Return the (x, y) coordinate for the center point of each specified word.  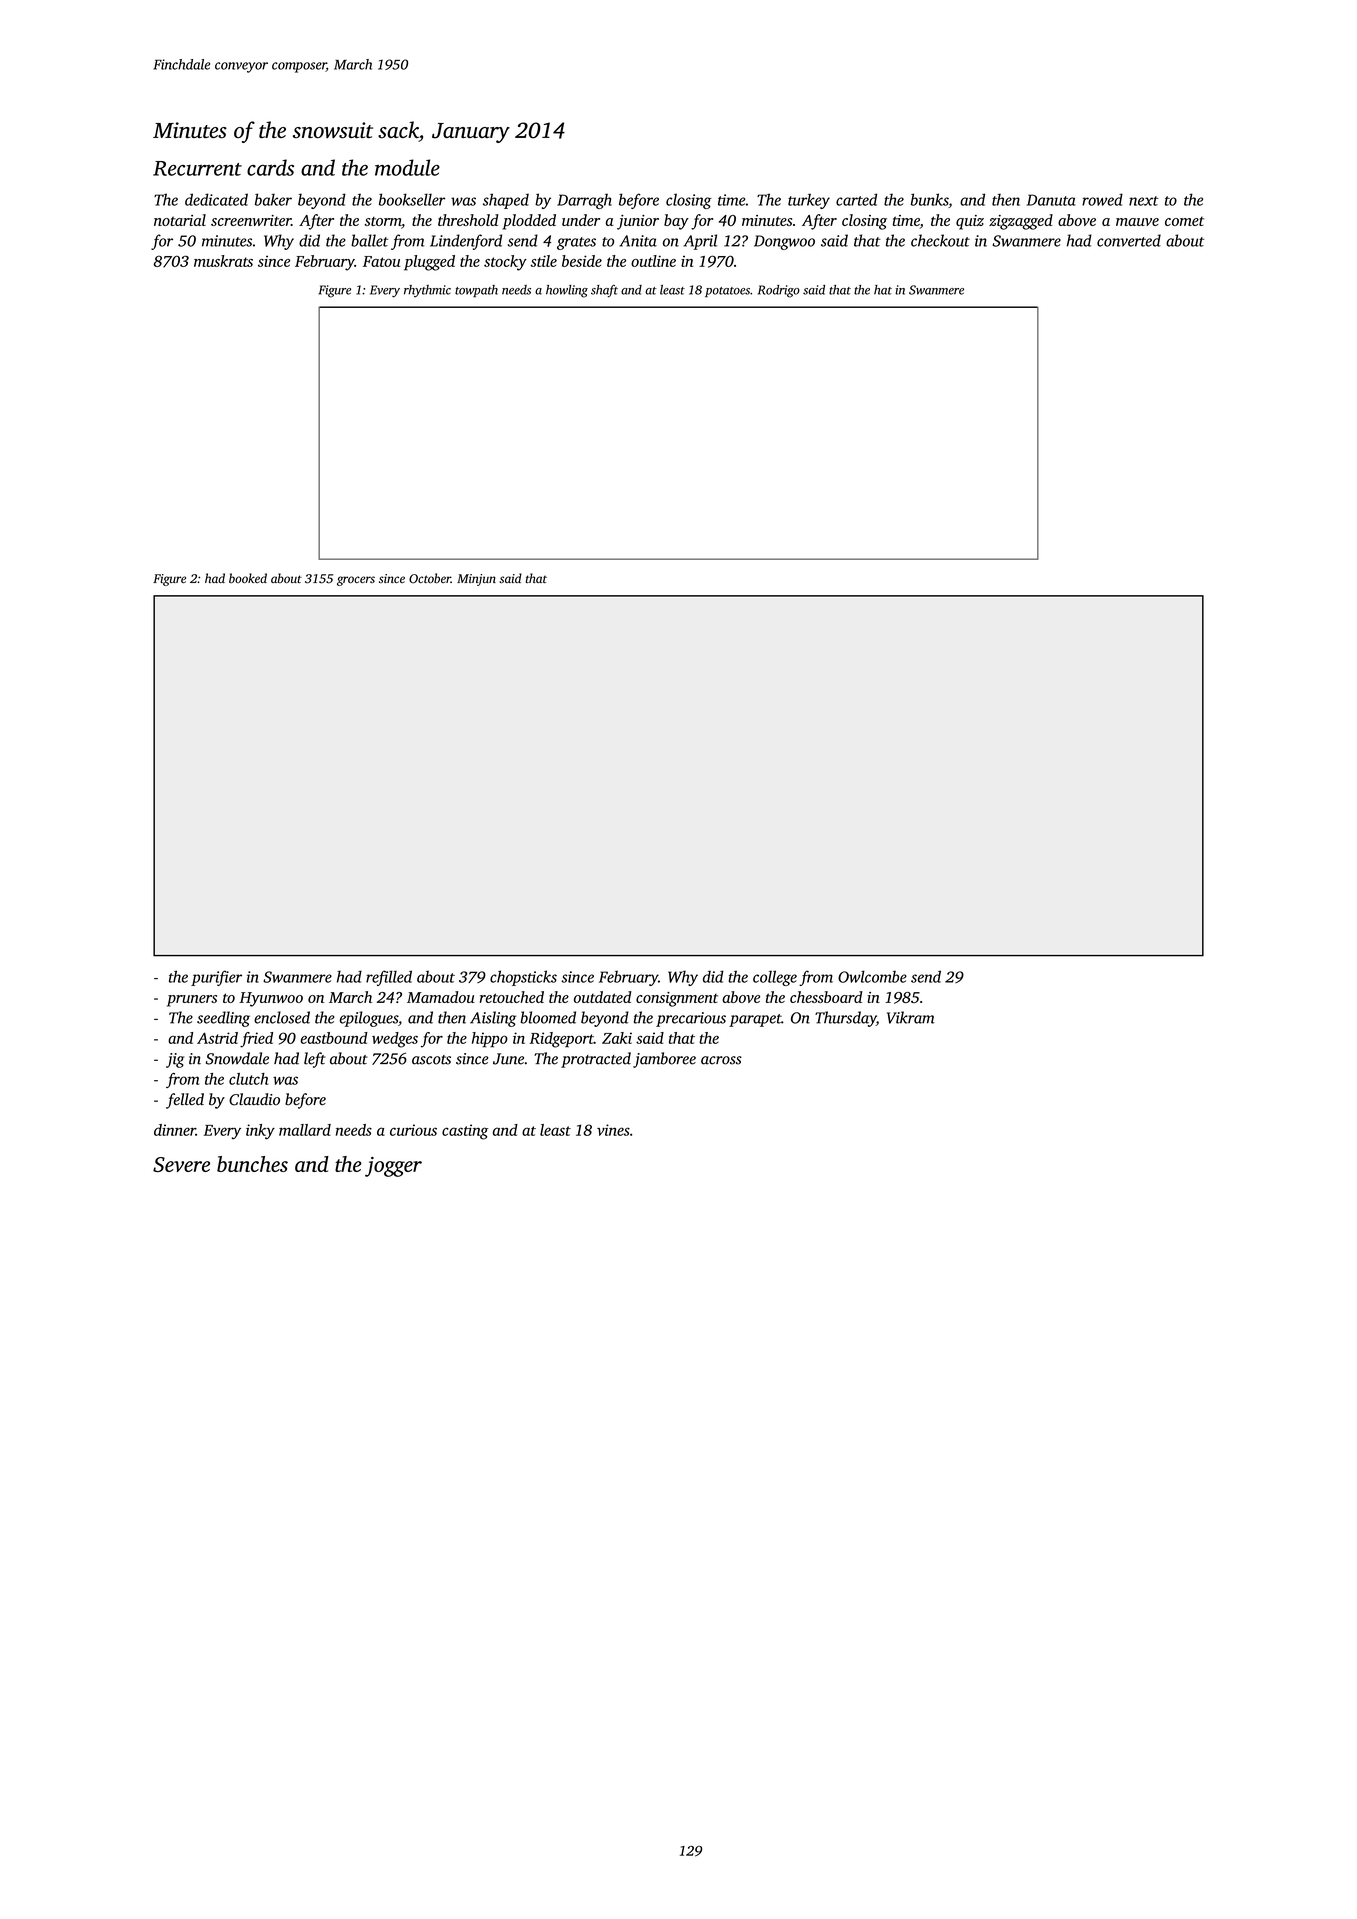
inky (260, 1132)
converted (1129, 240)
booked (248, 578)
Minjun (476, 580)
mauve (1137, 222)
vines (613, 1130)
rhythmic (427, 291)
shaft (604, 291)
